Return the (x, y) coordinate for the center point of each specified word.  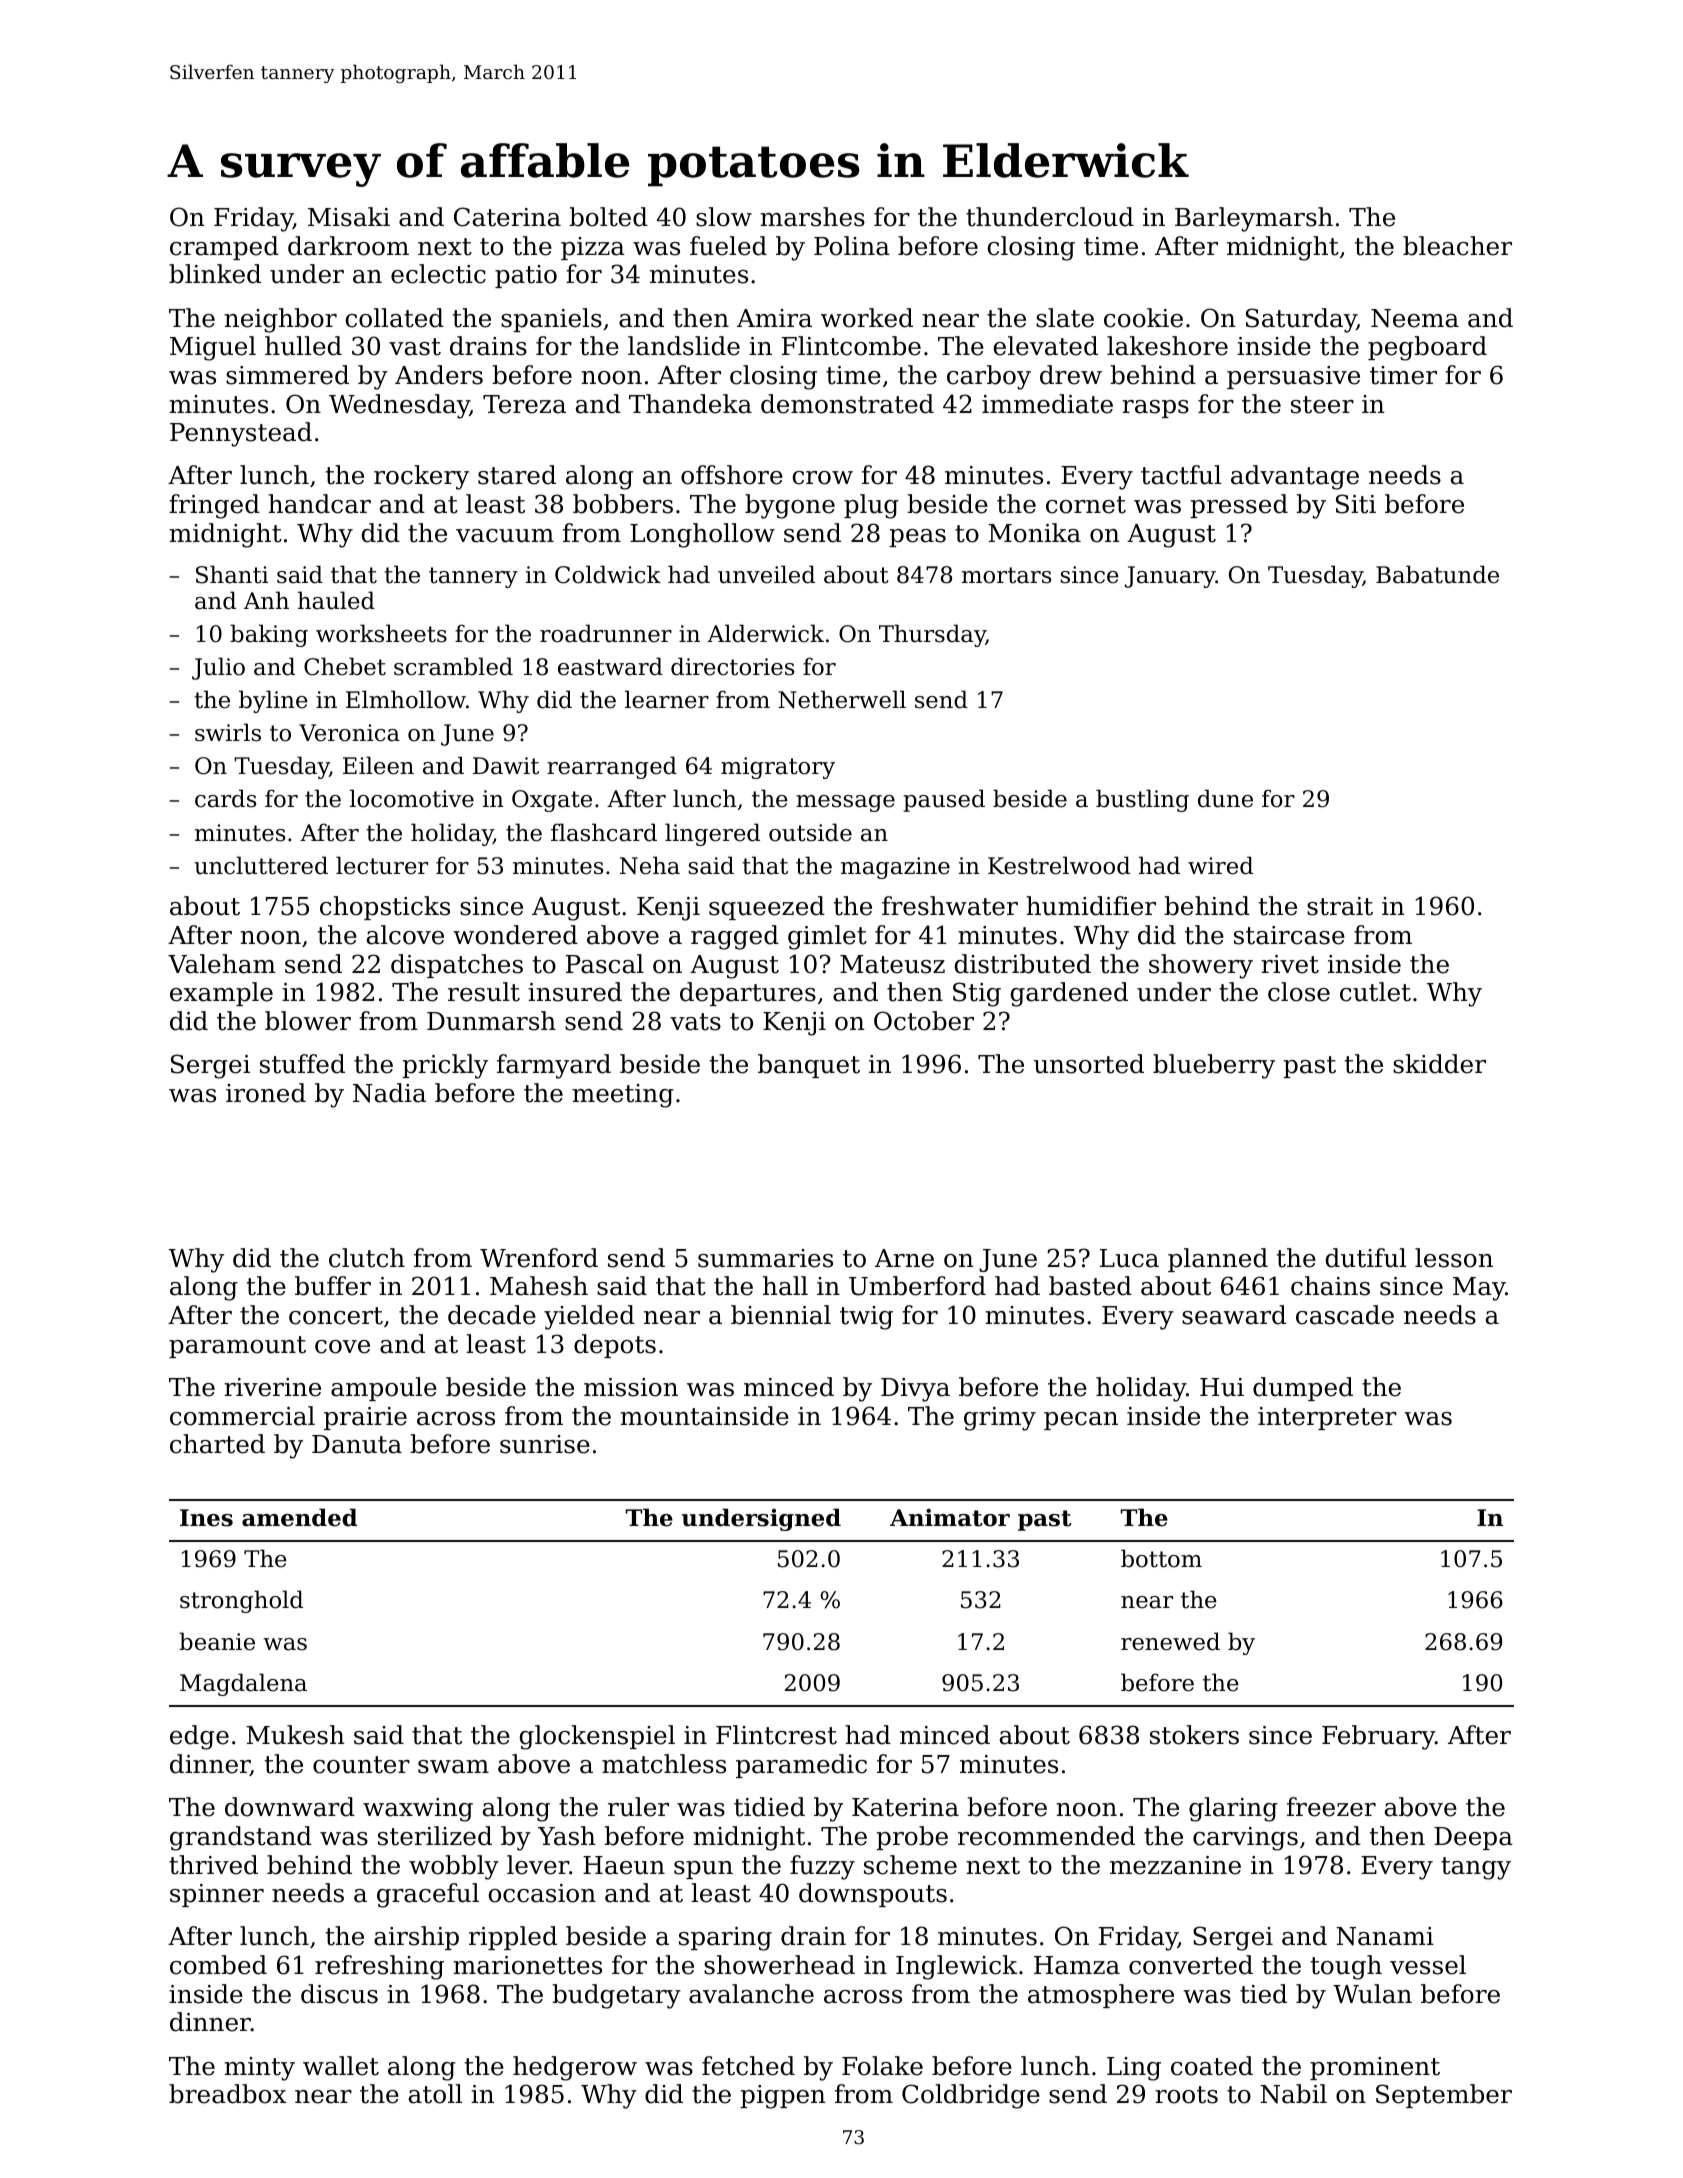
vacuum (505, 536)
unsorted (1089, 1064)
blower (308, 1021)
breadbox (227, 2094)
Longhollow (702, 535)
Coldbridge (971, 2096)
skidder (1439, 1064)
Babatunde (1437, 574)
